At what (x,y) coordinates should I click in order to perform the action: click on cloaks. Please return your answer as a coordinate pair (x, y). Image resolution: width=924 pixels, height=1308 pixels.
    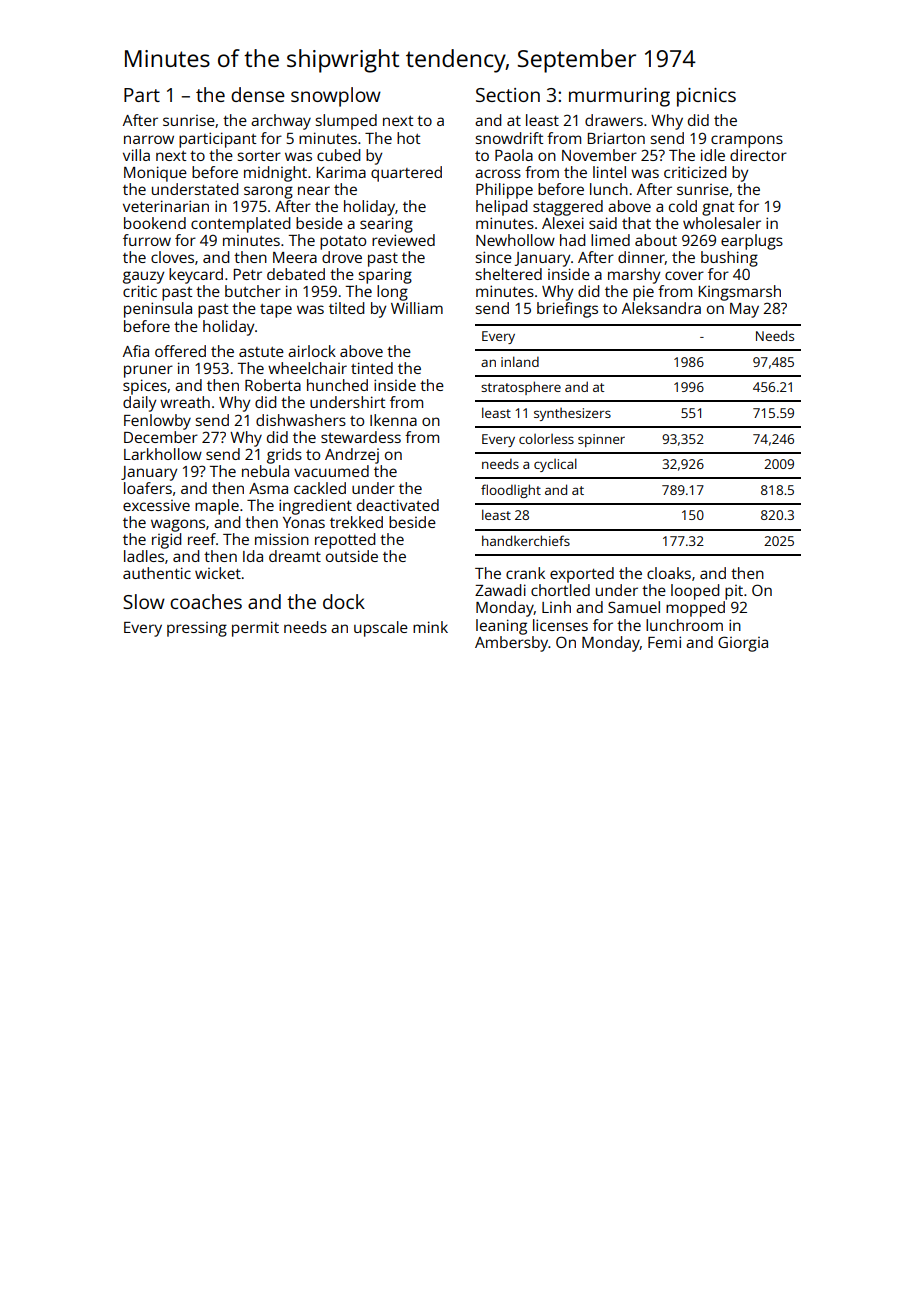
    Looking at the image, I should click on (669, 573).
